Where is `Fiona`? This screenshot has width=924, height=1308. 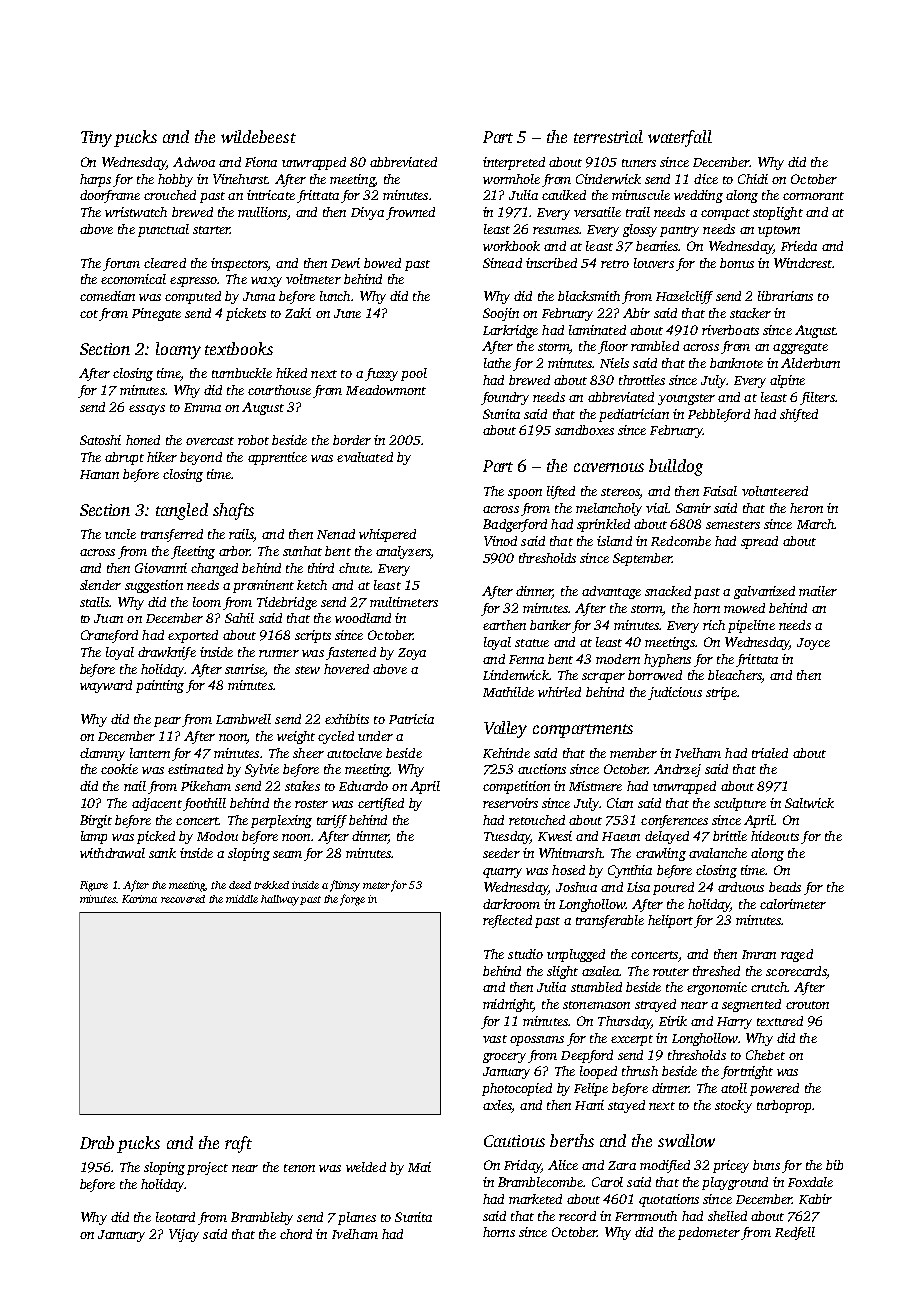
Fiona is located at coordinates (261, 162).
